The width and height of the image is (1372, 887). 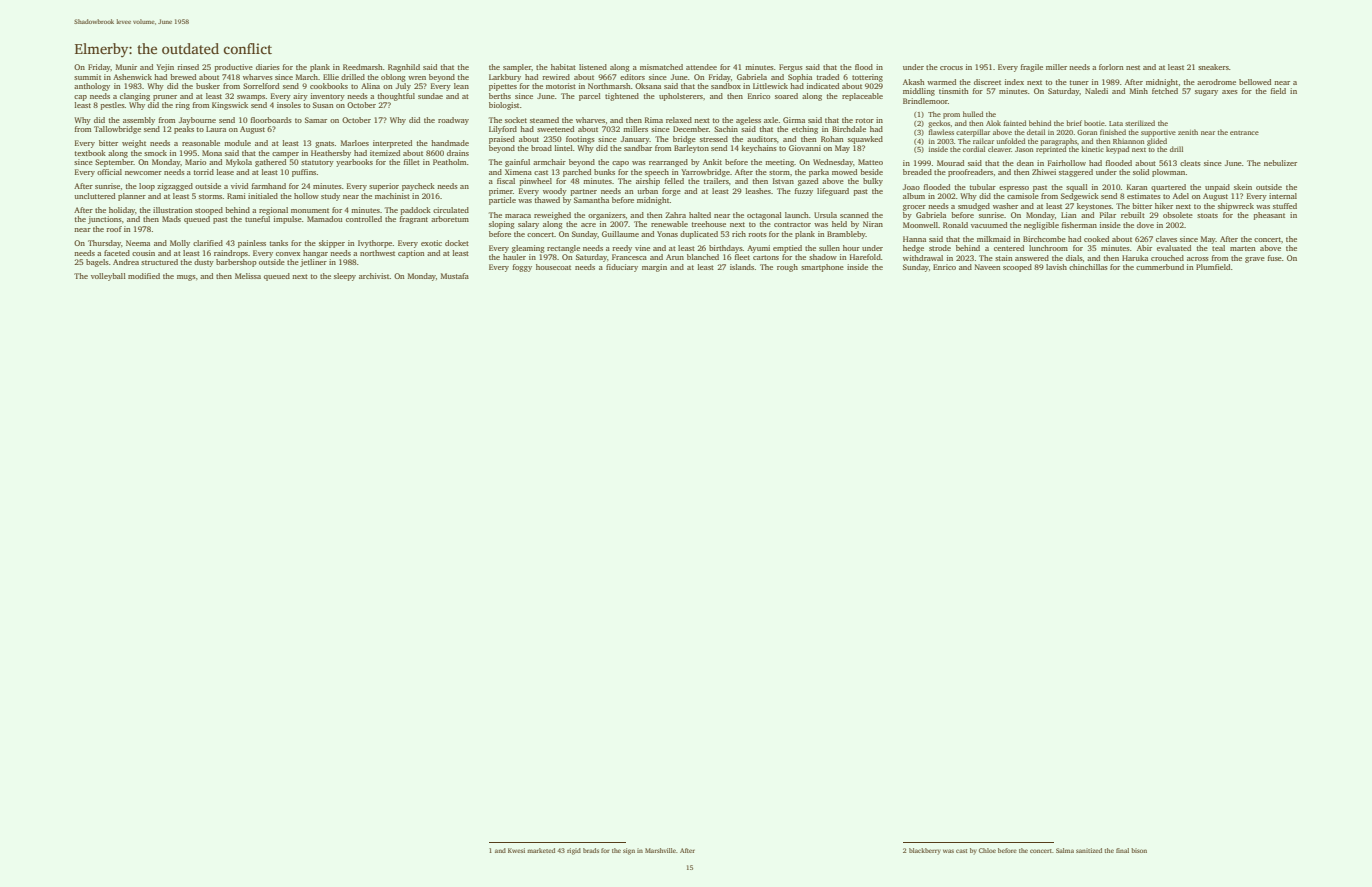 What do you see at coordinates (1139, 850) in the image?
I see `bison` at bounding box center [1139, 850].
